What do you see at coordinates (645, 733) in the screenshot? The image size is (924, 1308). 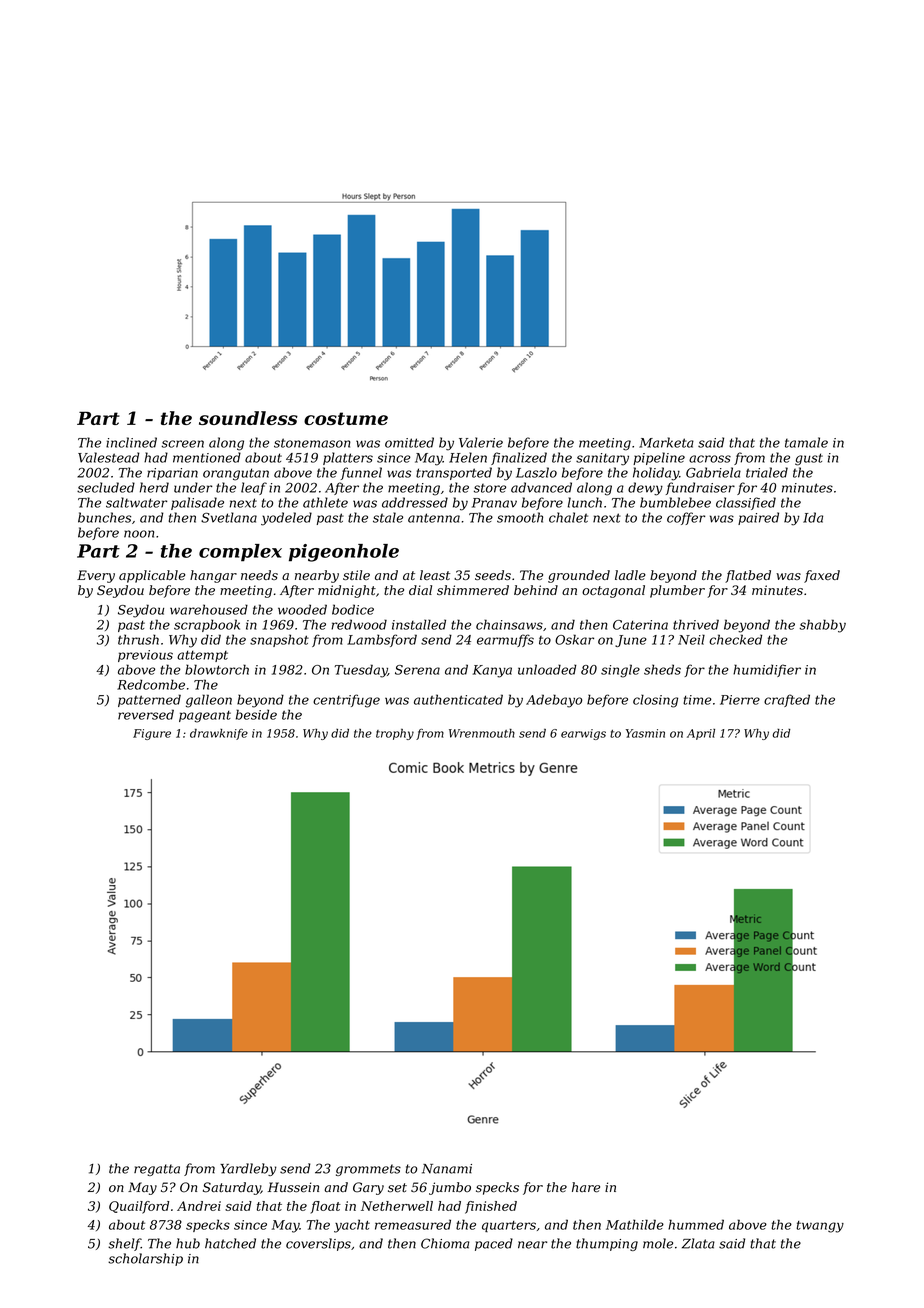 I see `Yasmin` at bounding box center [645, 733].
